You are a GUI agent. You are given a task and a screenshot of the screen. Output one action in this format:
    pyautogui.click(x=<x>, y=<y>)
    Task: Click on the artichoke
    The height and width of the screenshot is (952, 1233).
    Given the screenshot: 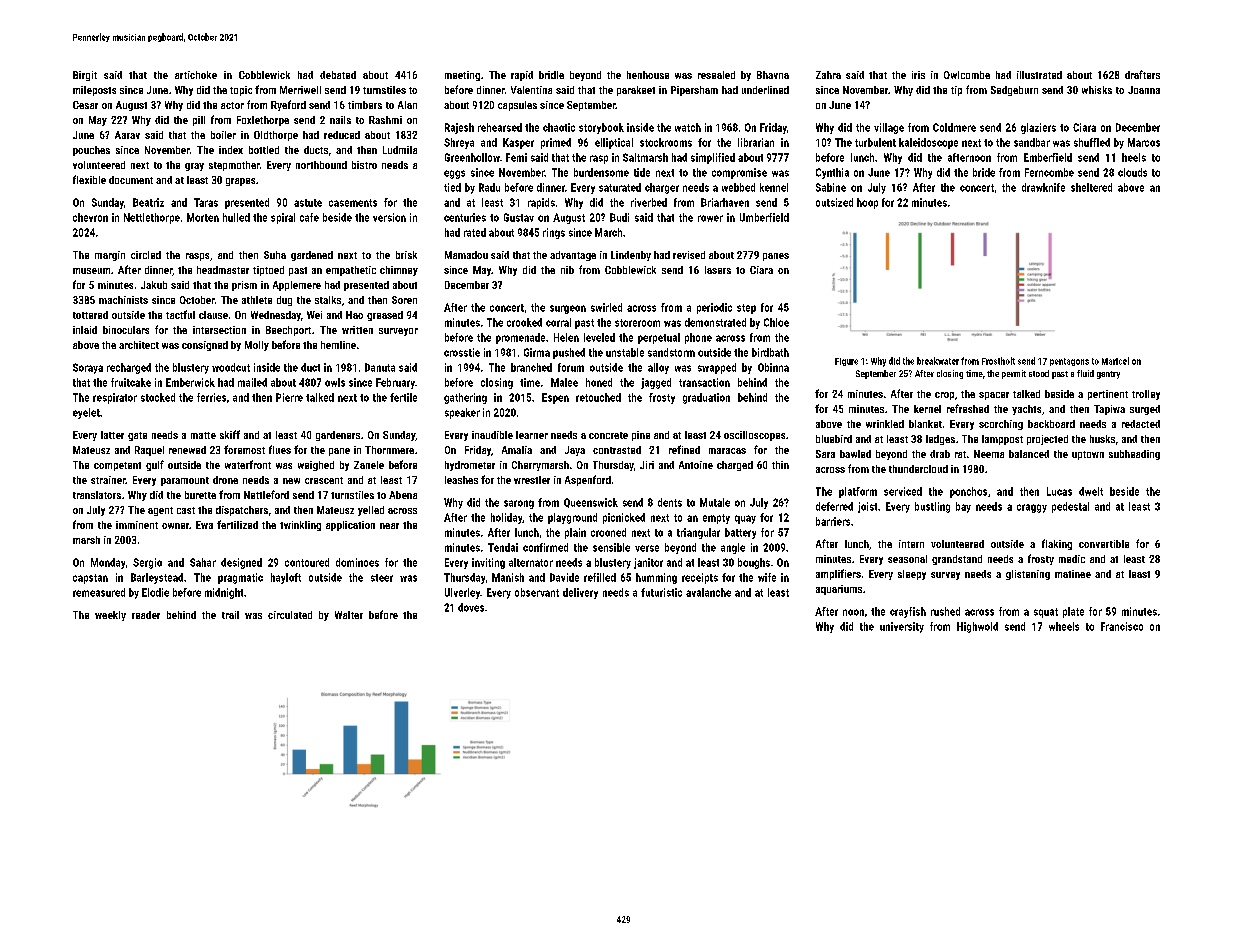 What is the action you would take?
    pyautogui.click(x=196, y=75)
